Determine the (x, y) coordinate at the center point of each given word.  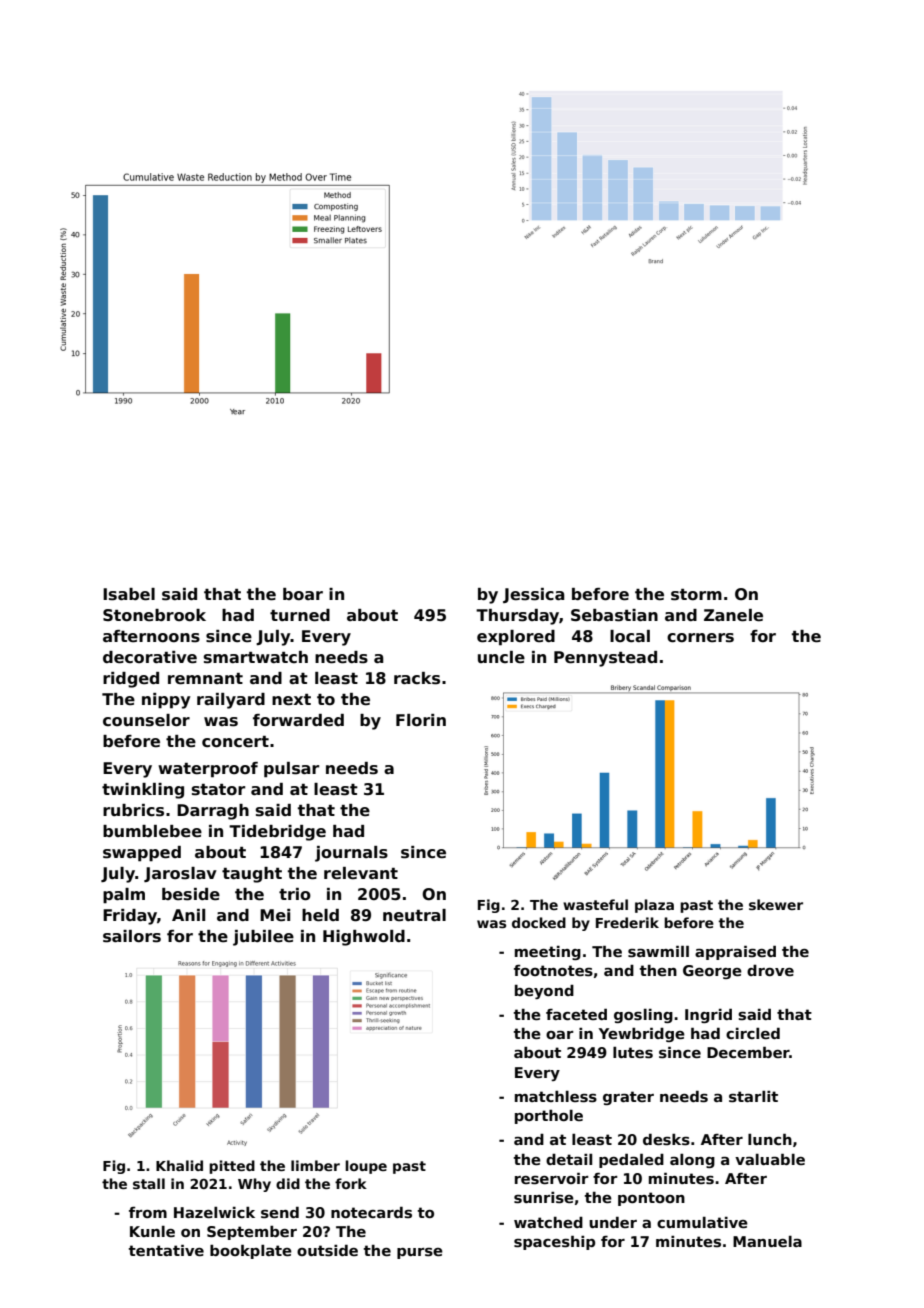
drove (770, 970)
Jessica (534, 595)
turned (300, 615)
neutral (414, 915)
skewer (776, 904)
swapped (142, 854)
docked (539, 922)
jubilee (263, 938)
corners (700, 638)
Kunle (152, 1231)
